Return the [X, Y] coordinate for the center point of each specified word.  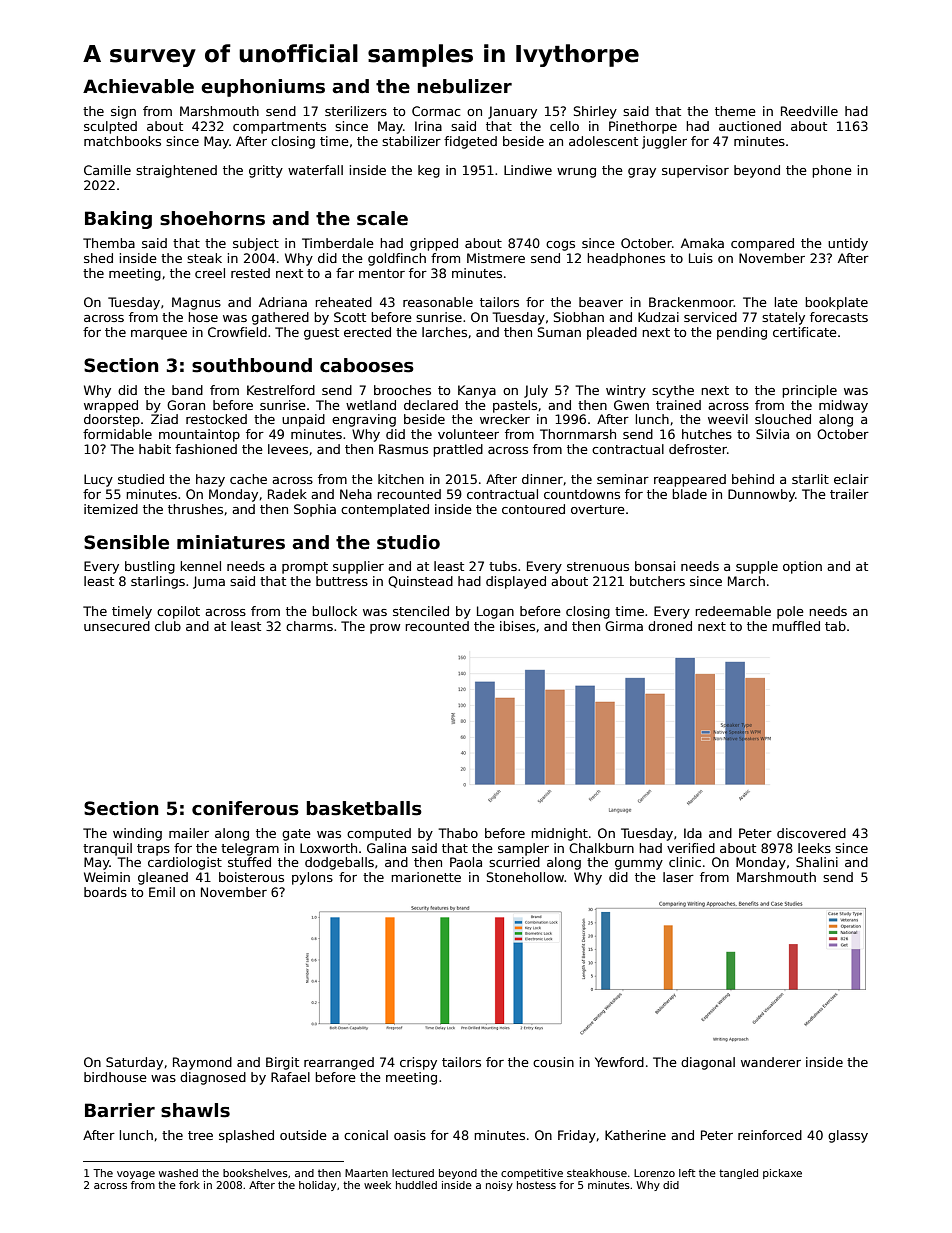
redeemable [733, 611]
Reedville [809, 111]
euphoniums [263, 88]
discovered [811, 833]
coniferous [245, 808]
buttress [342, 581]
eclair [851, 479]
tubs [503, 566]
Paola [466, 862]
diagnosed [213, 1078]
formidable [117, 434]
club [168, 626]
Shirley [595, 112]
